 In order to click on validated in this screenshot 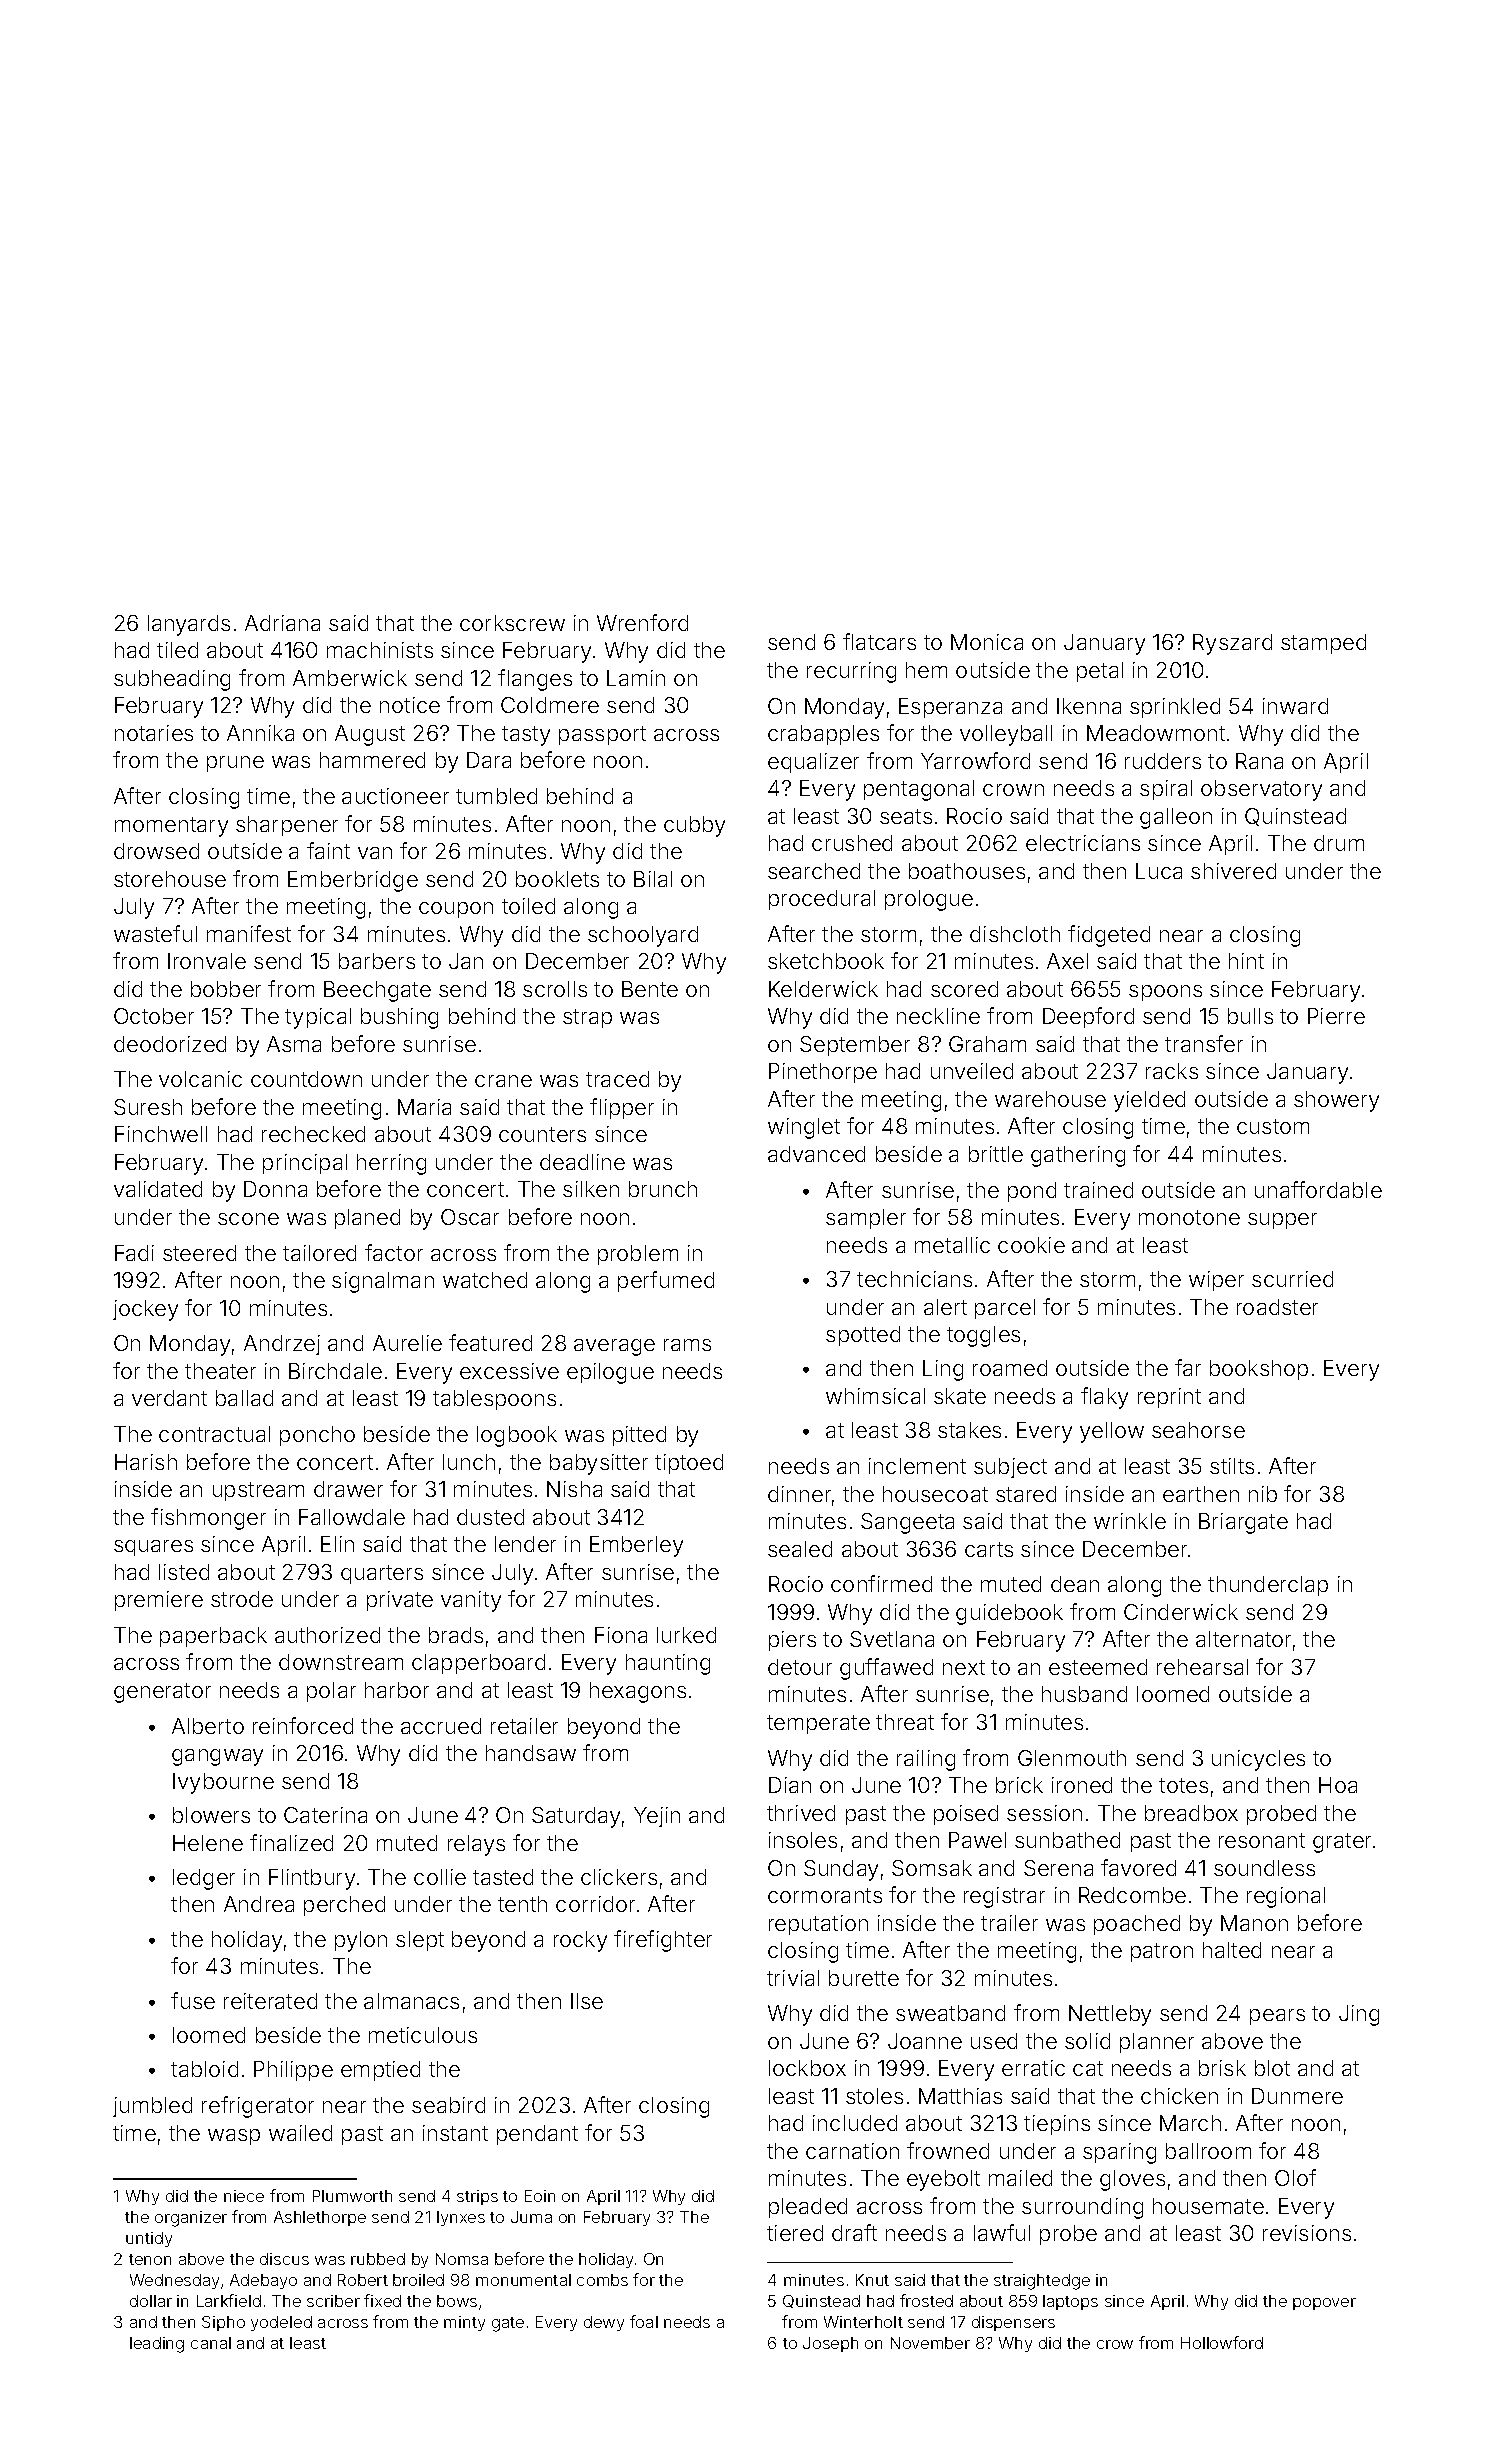, I will do `click(158, 1189)`.
